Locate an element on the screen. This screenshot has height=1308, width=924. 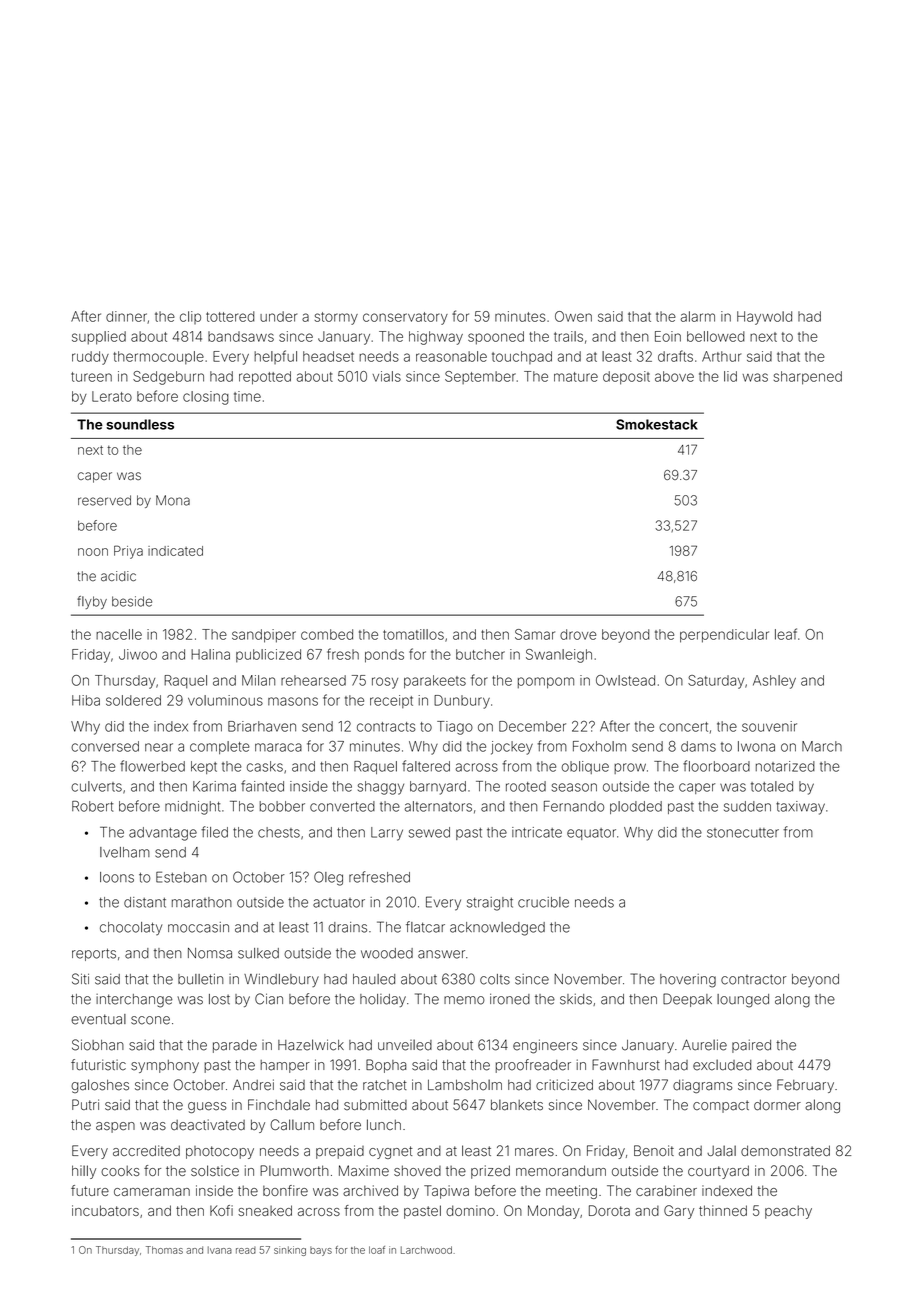
bays is located at coordinates (321, 1251).
